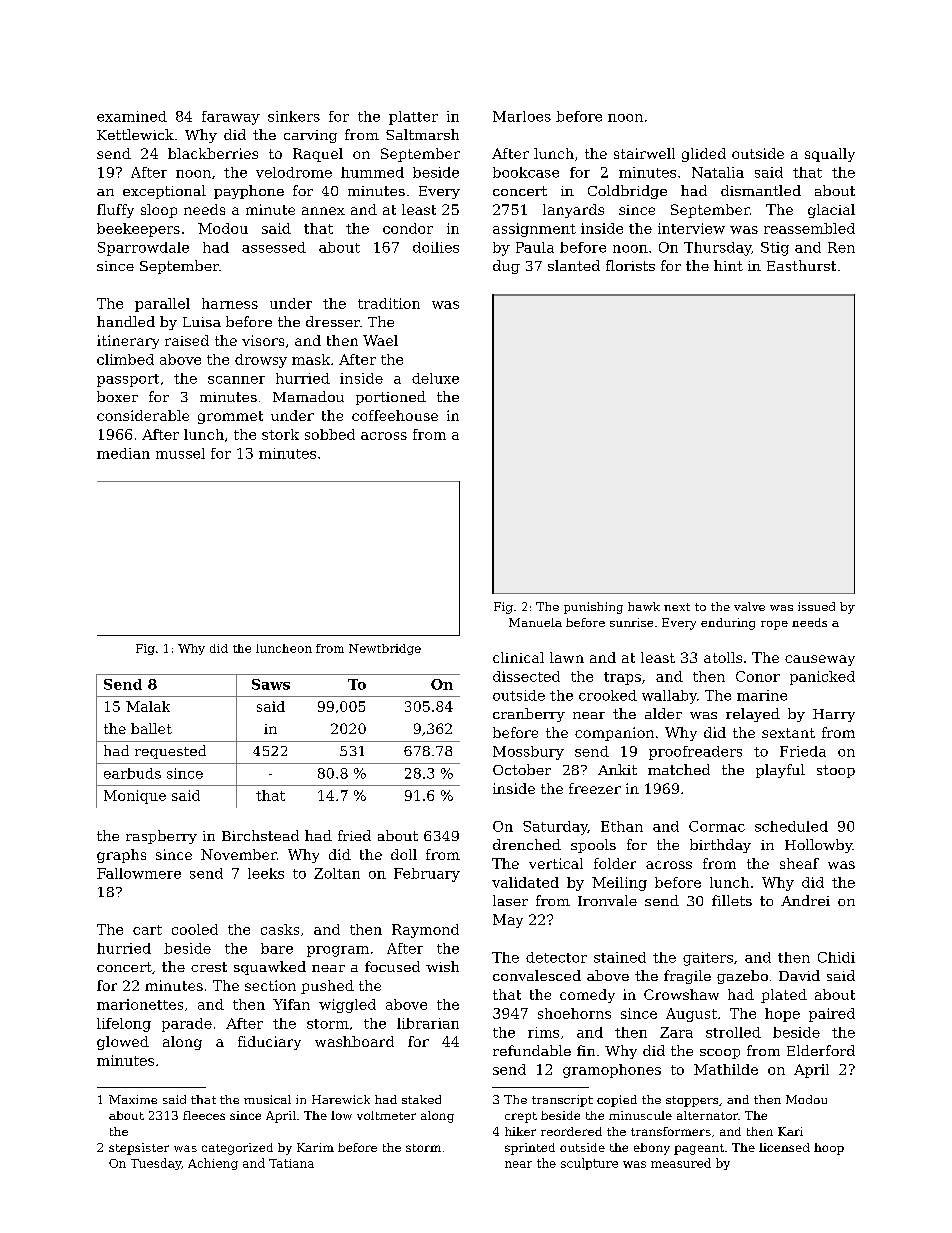 The image size is (952, 1233). I want to click on interview, so click(691, 228).
